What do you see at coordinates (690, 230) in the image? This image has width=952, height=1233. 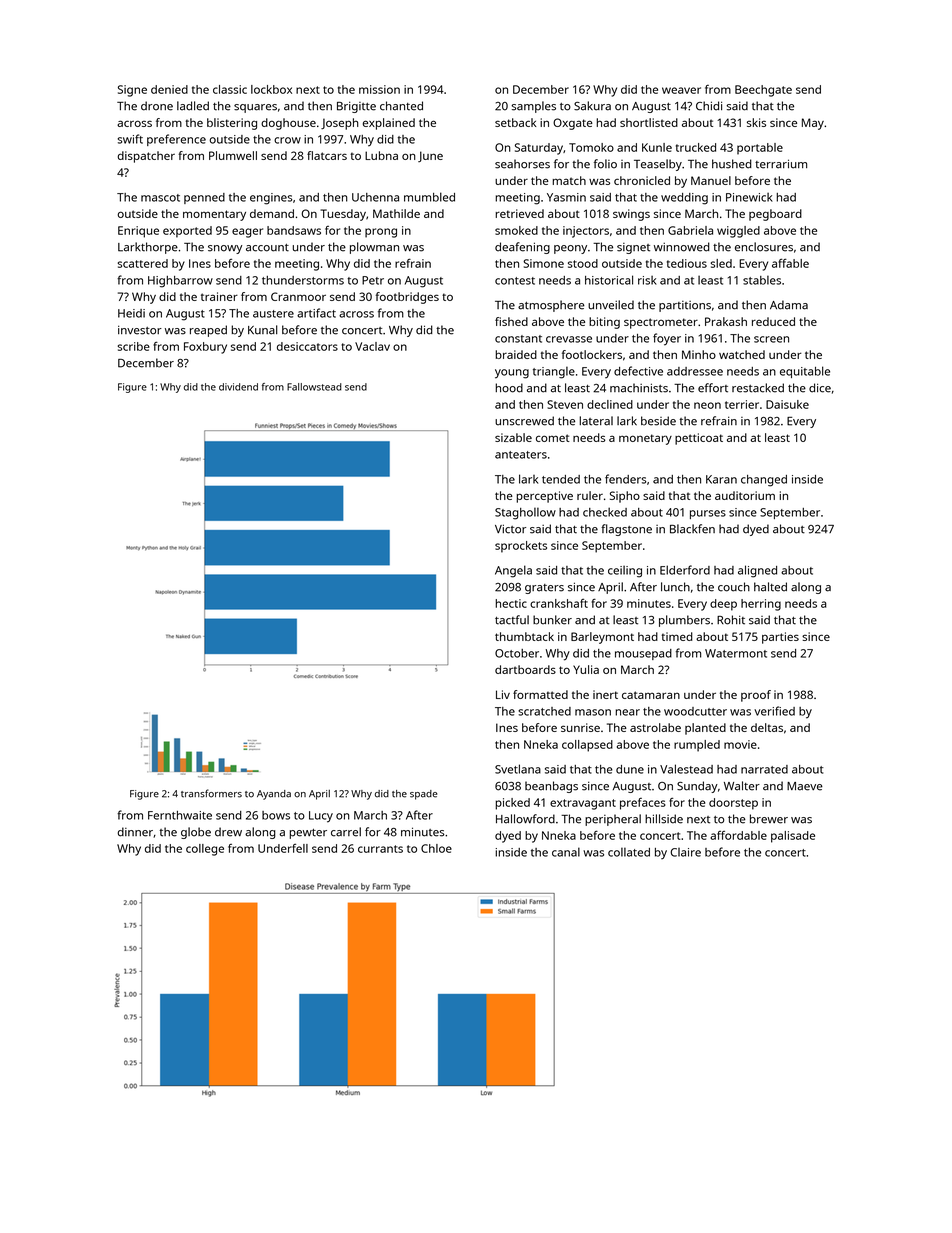 I see `Gabriela` at bounding box center [690, 230].
